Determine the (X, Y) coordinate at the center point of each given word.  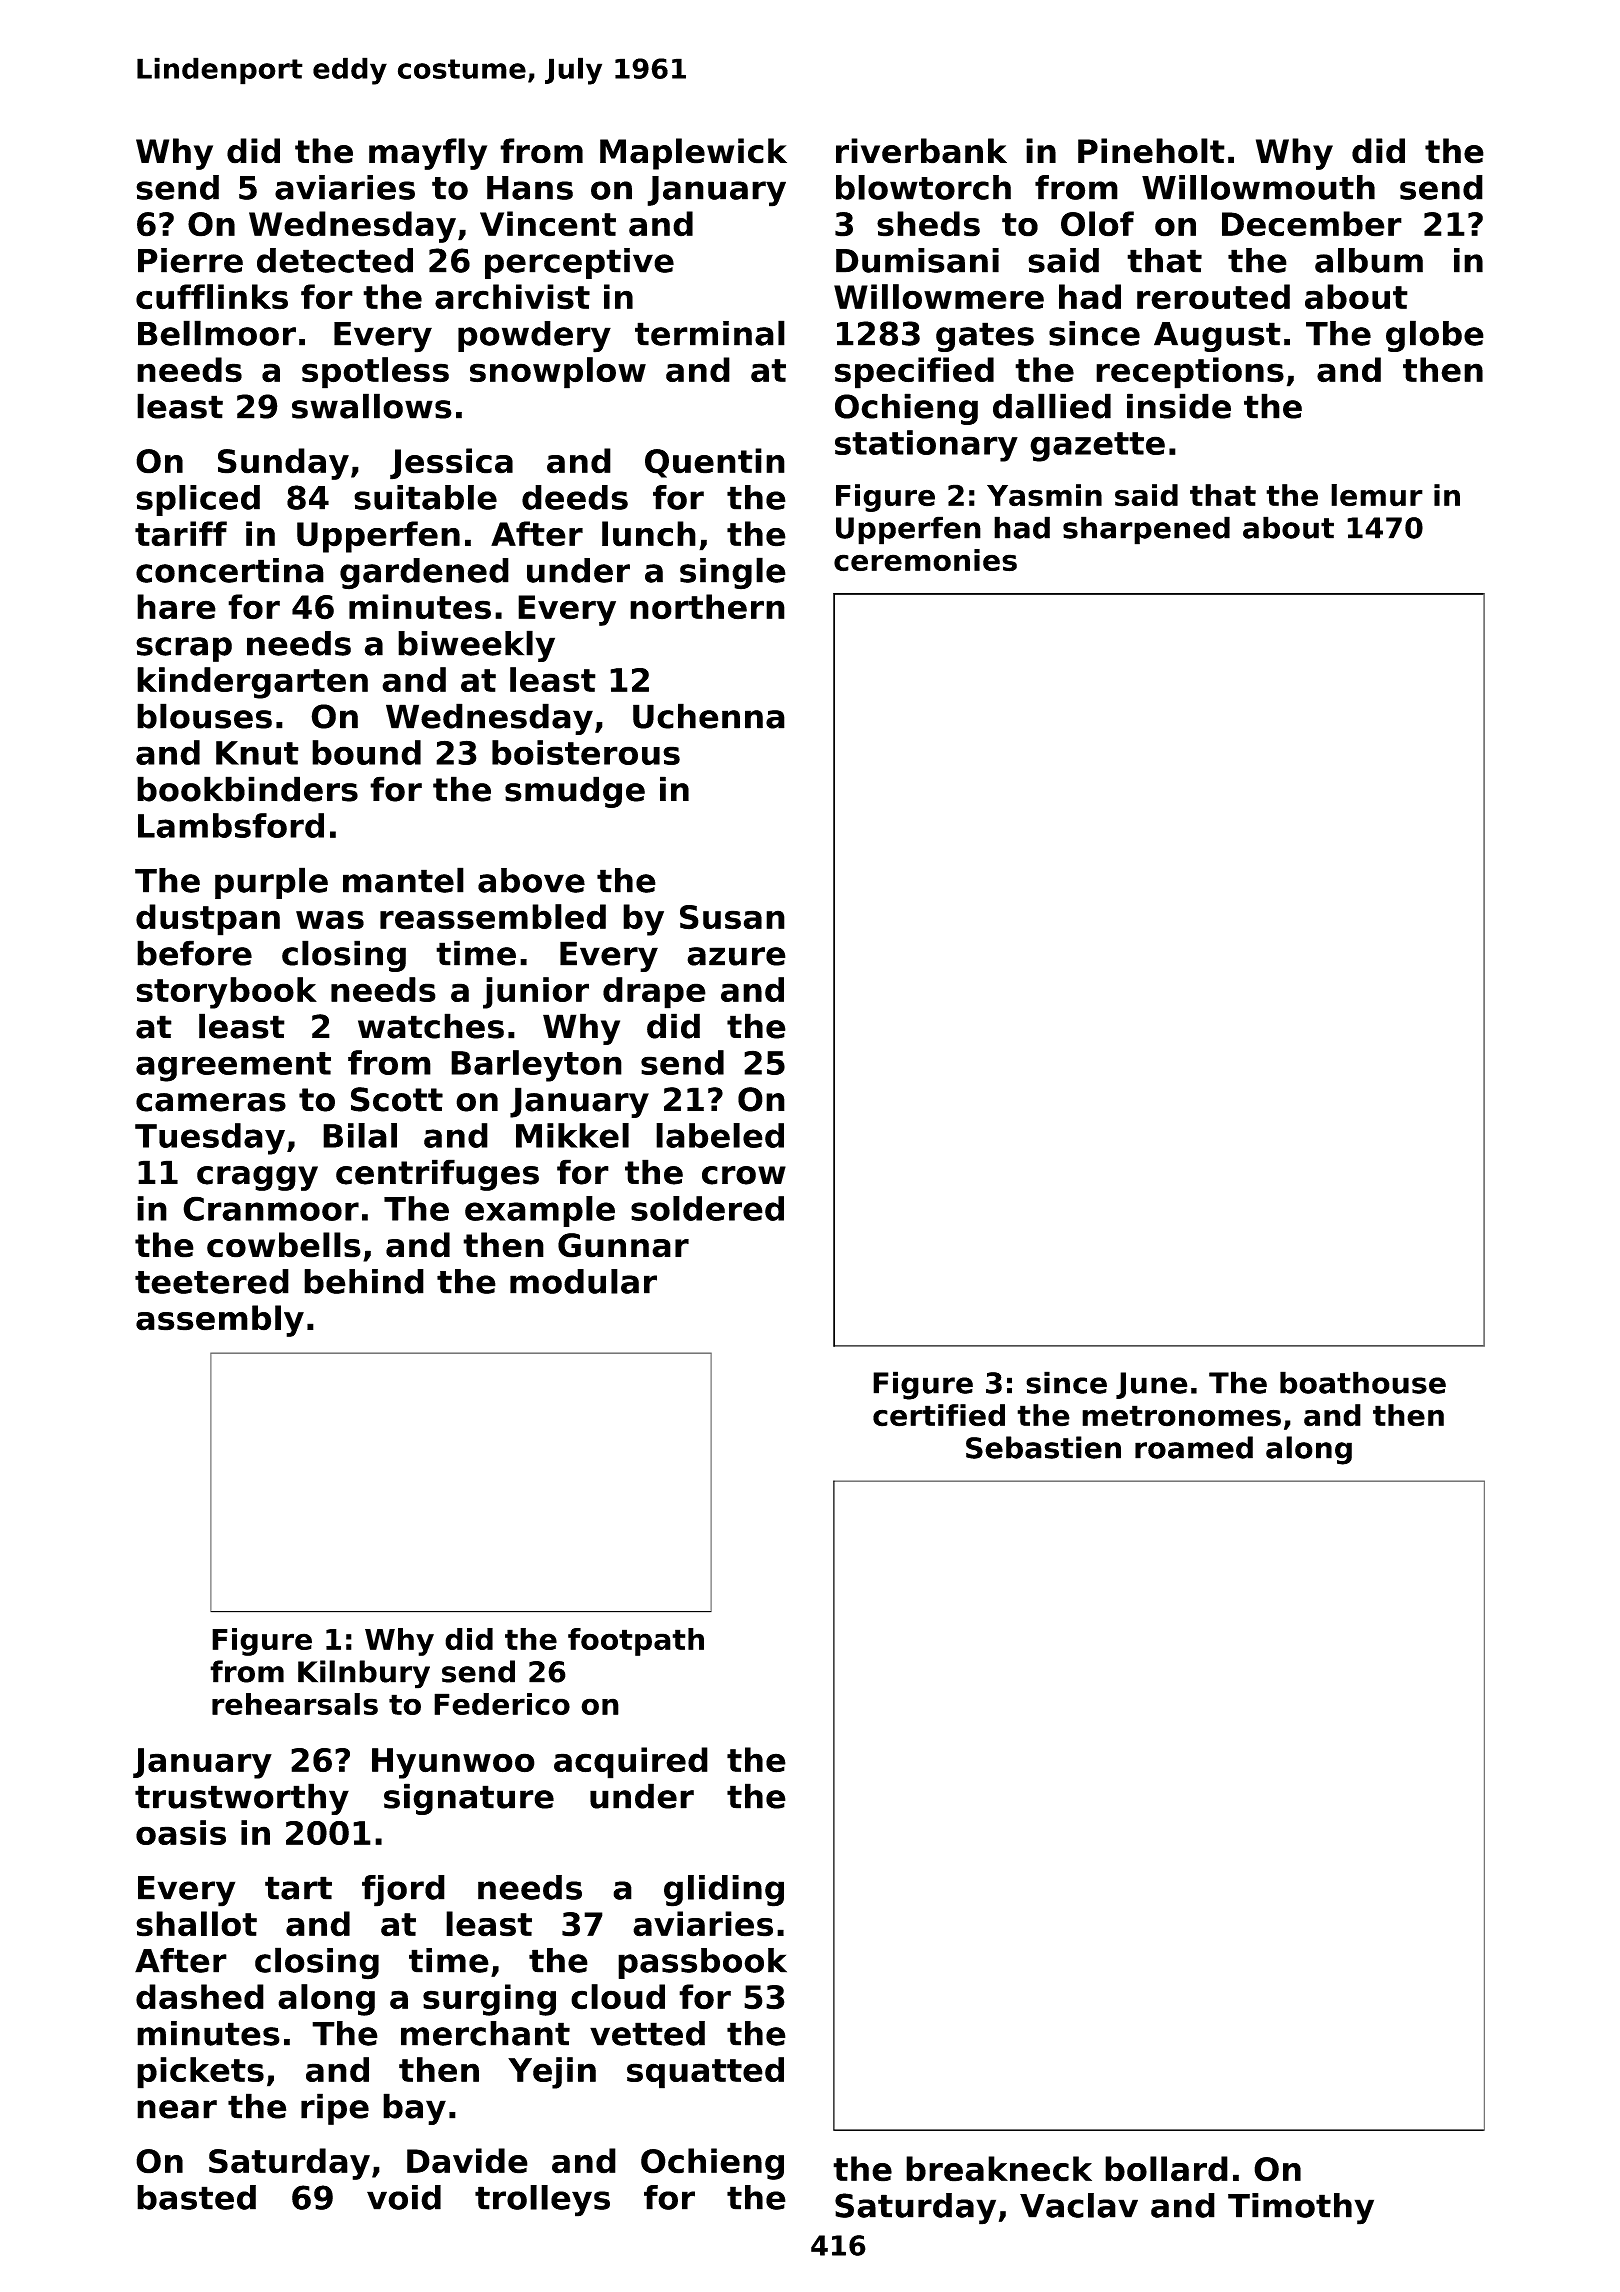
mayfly (428, 154)
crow (744, 1175)
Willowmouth (1258, 187)
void (404, 2197)
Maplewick (693, 154)
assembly (220, 1321)
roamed (1194, 1447)
